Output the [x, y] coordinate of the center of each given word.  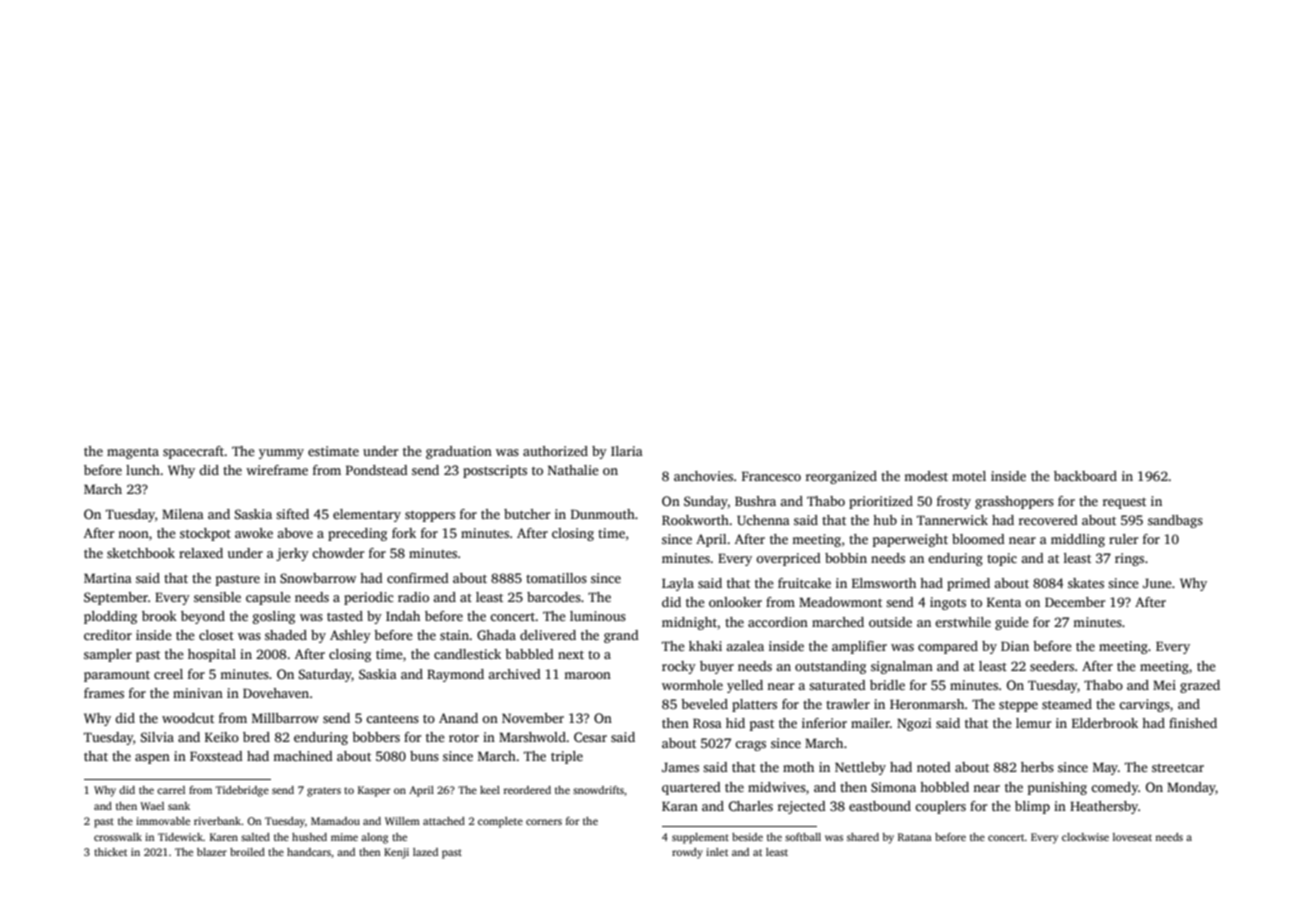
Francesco [771, 476]
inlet [717, 852]
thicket [110, 852]
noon [133, 534]
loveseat [1132, 837]
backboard [1085, 476]
